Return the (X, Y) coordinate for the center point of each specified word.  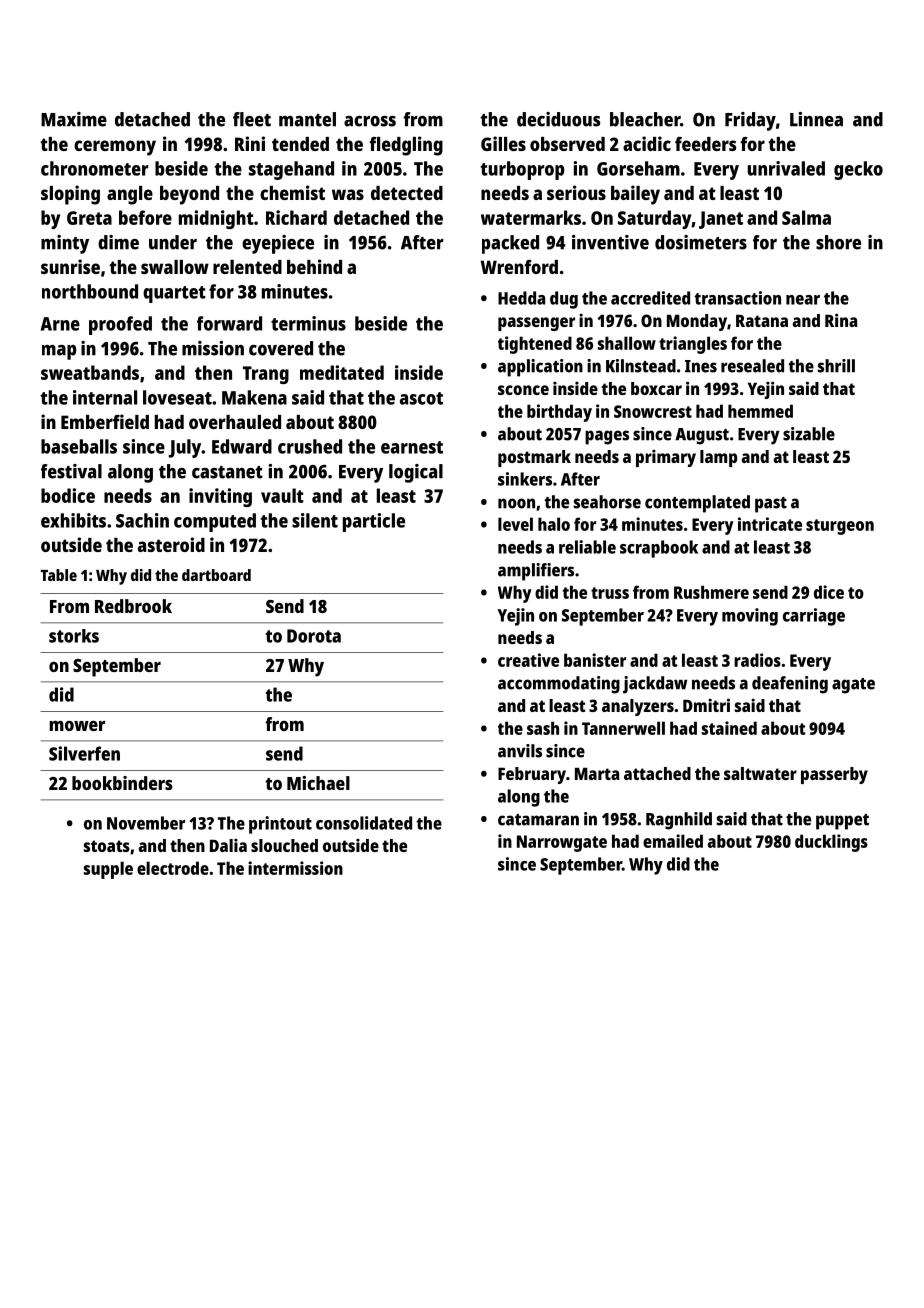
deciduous (558, 119)
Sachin (142, 520)
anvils (520, 751)
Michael (318, 783)
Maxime (74, 119)
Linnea (816, 119)
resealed (752, 366)
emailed (673, 841)
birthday (559, 413)
